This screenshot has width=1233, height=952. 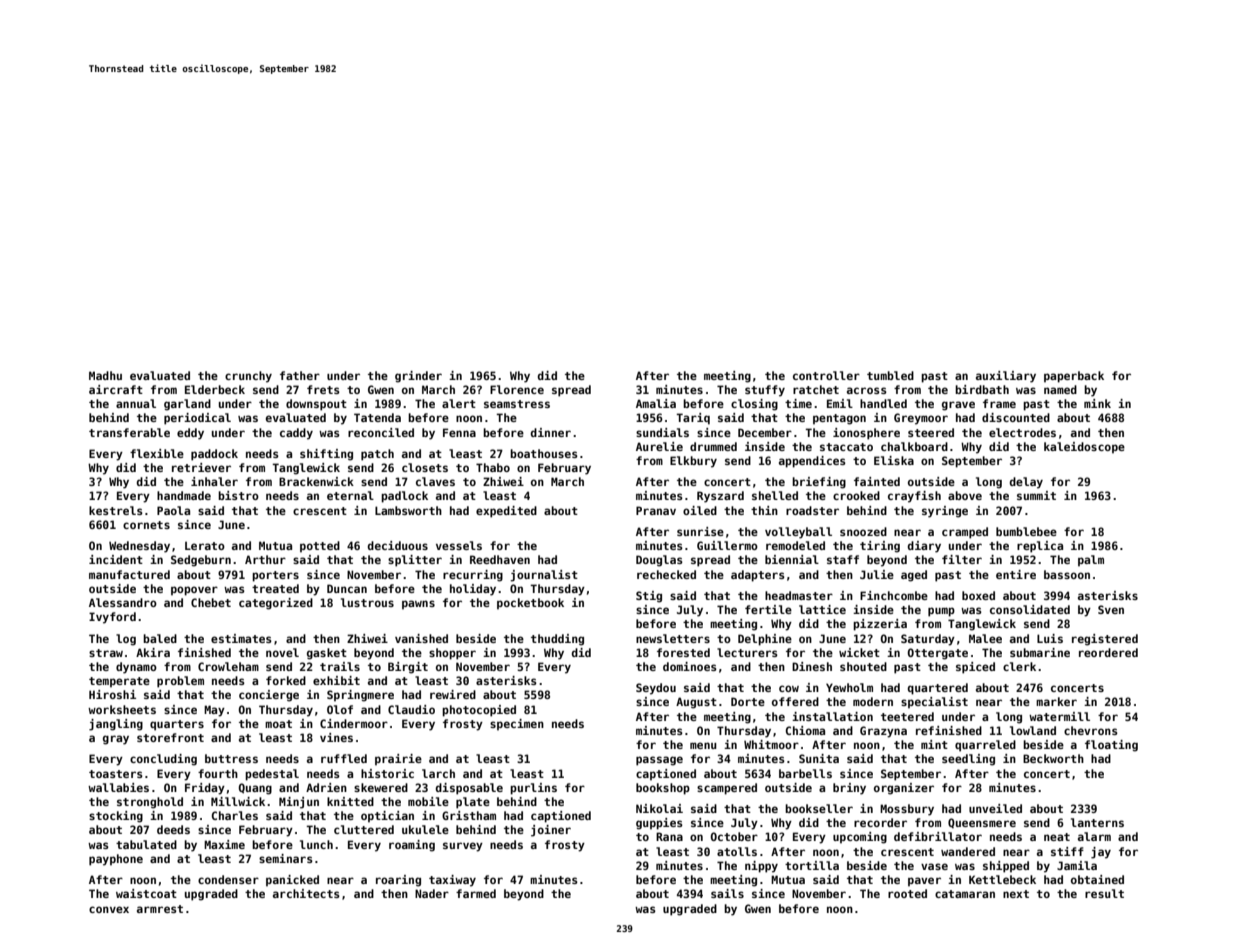 I want to click on menu, so click(x=703, y=745).
